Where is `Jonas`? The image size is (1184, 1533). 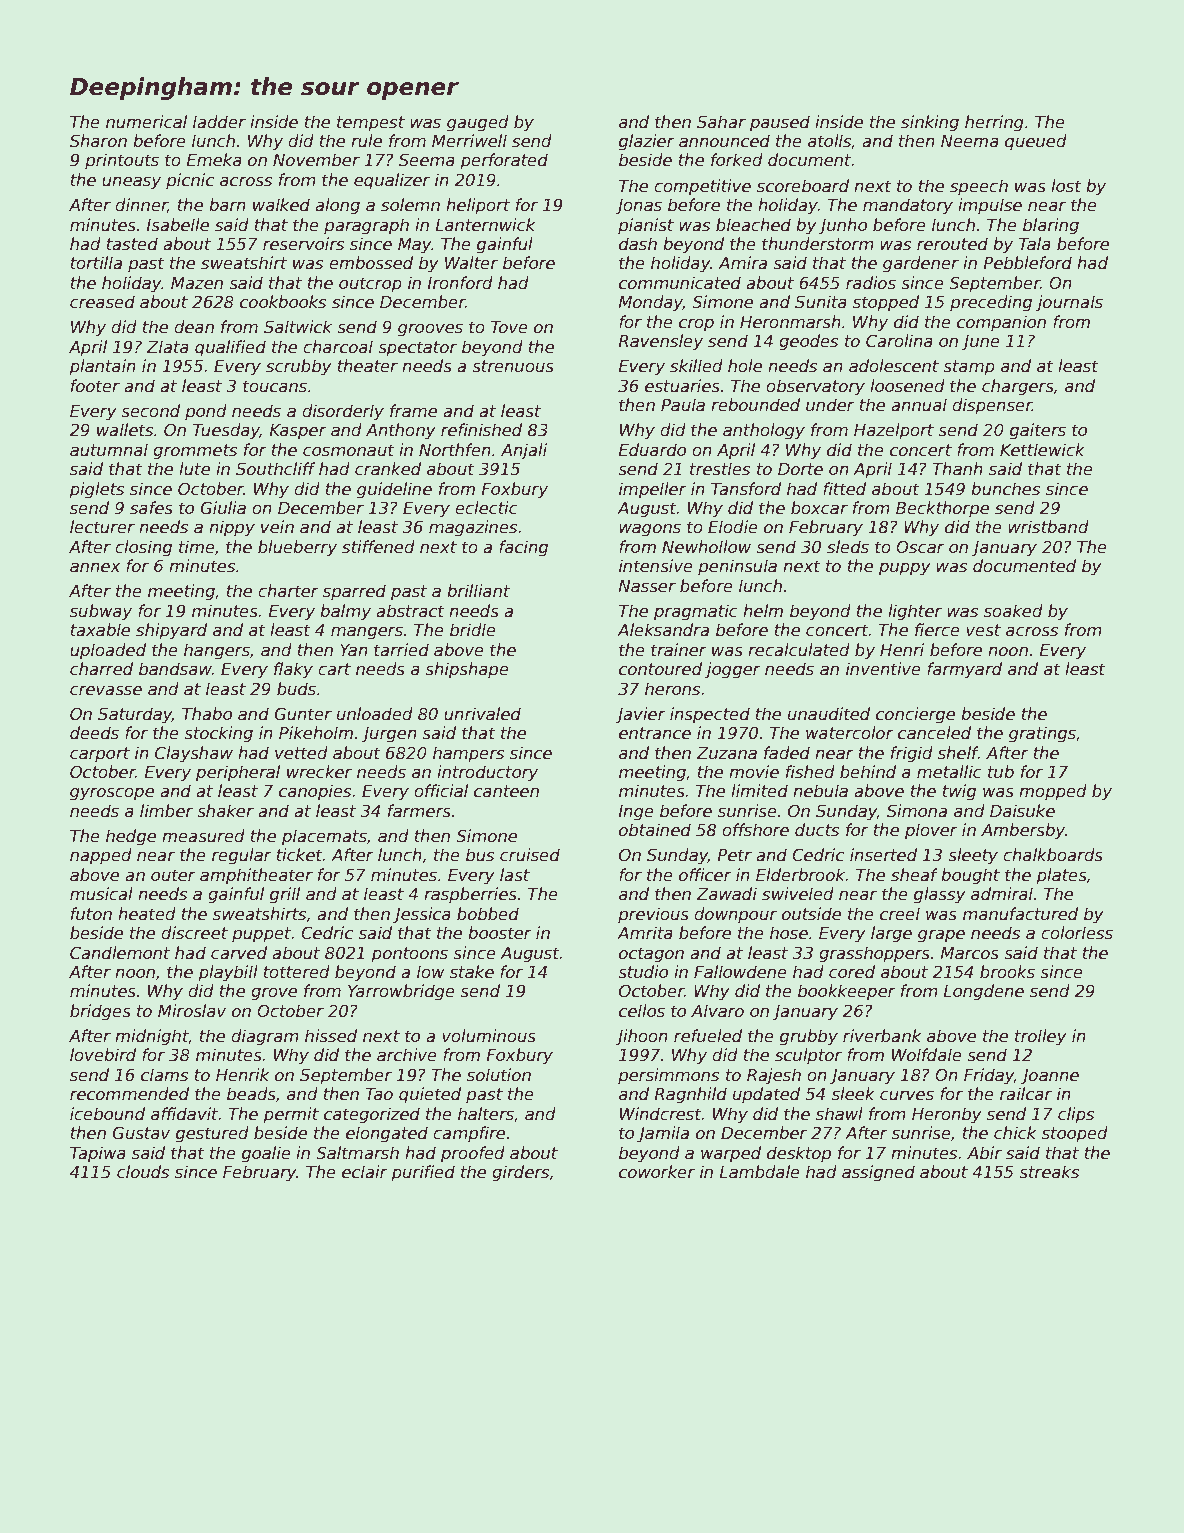
Jonas is located at coordinates (638, 207).
